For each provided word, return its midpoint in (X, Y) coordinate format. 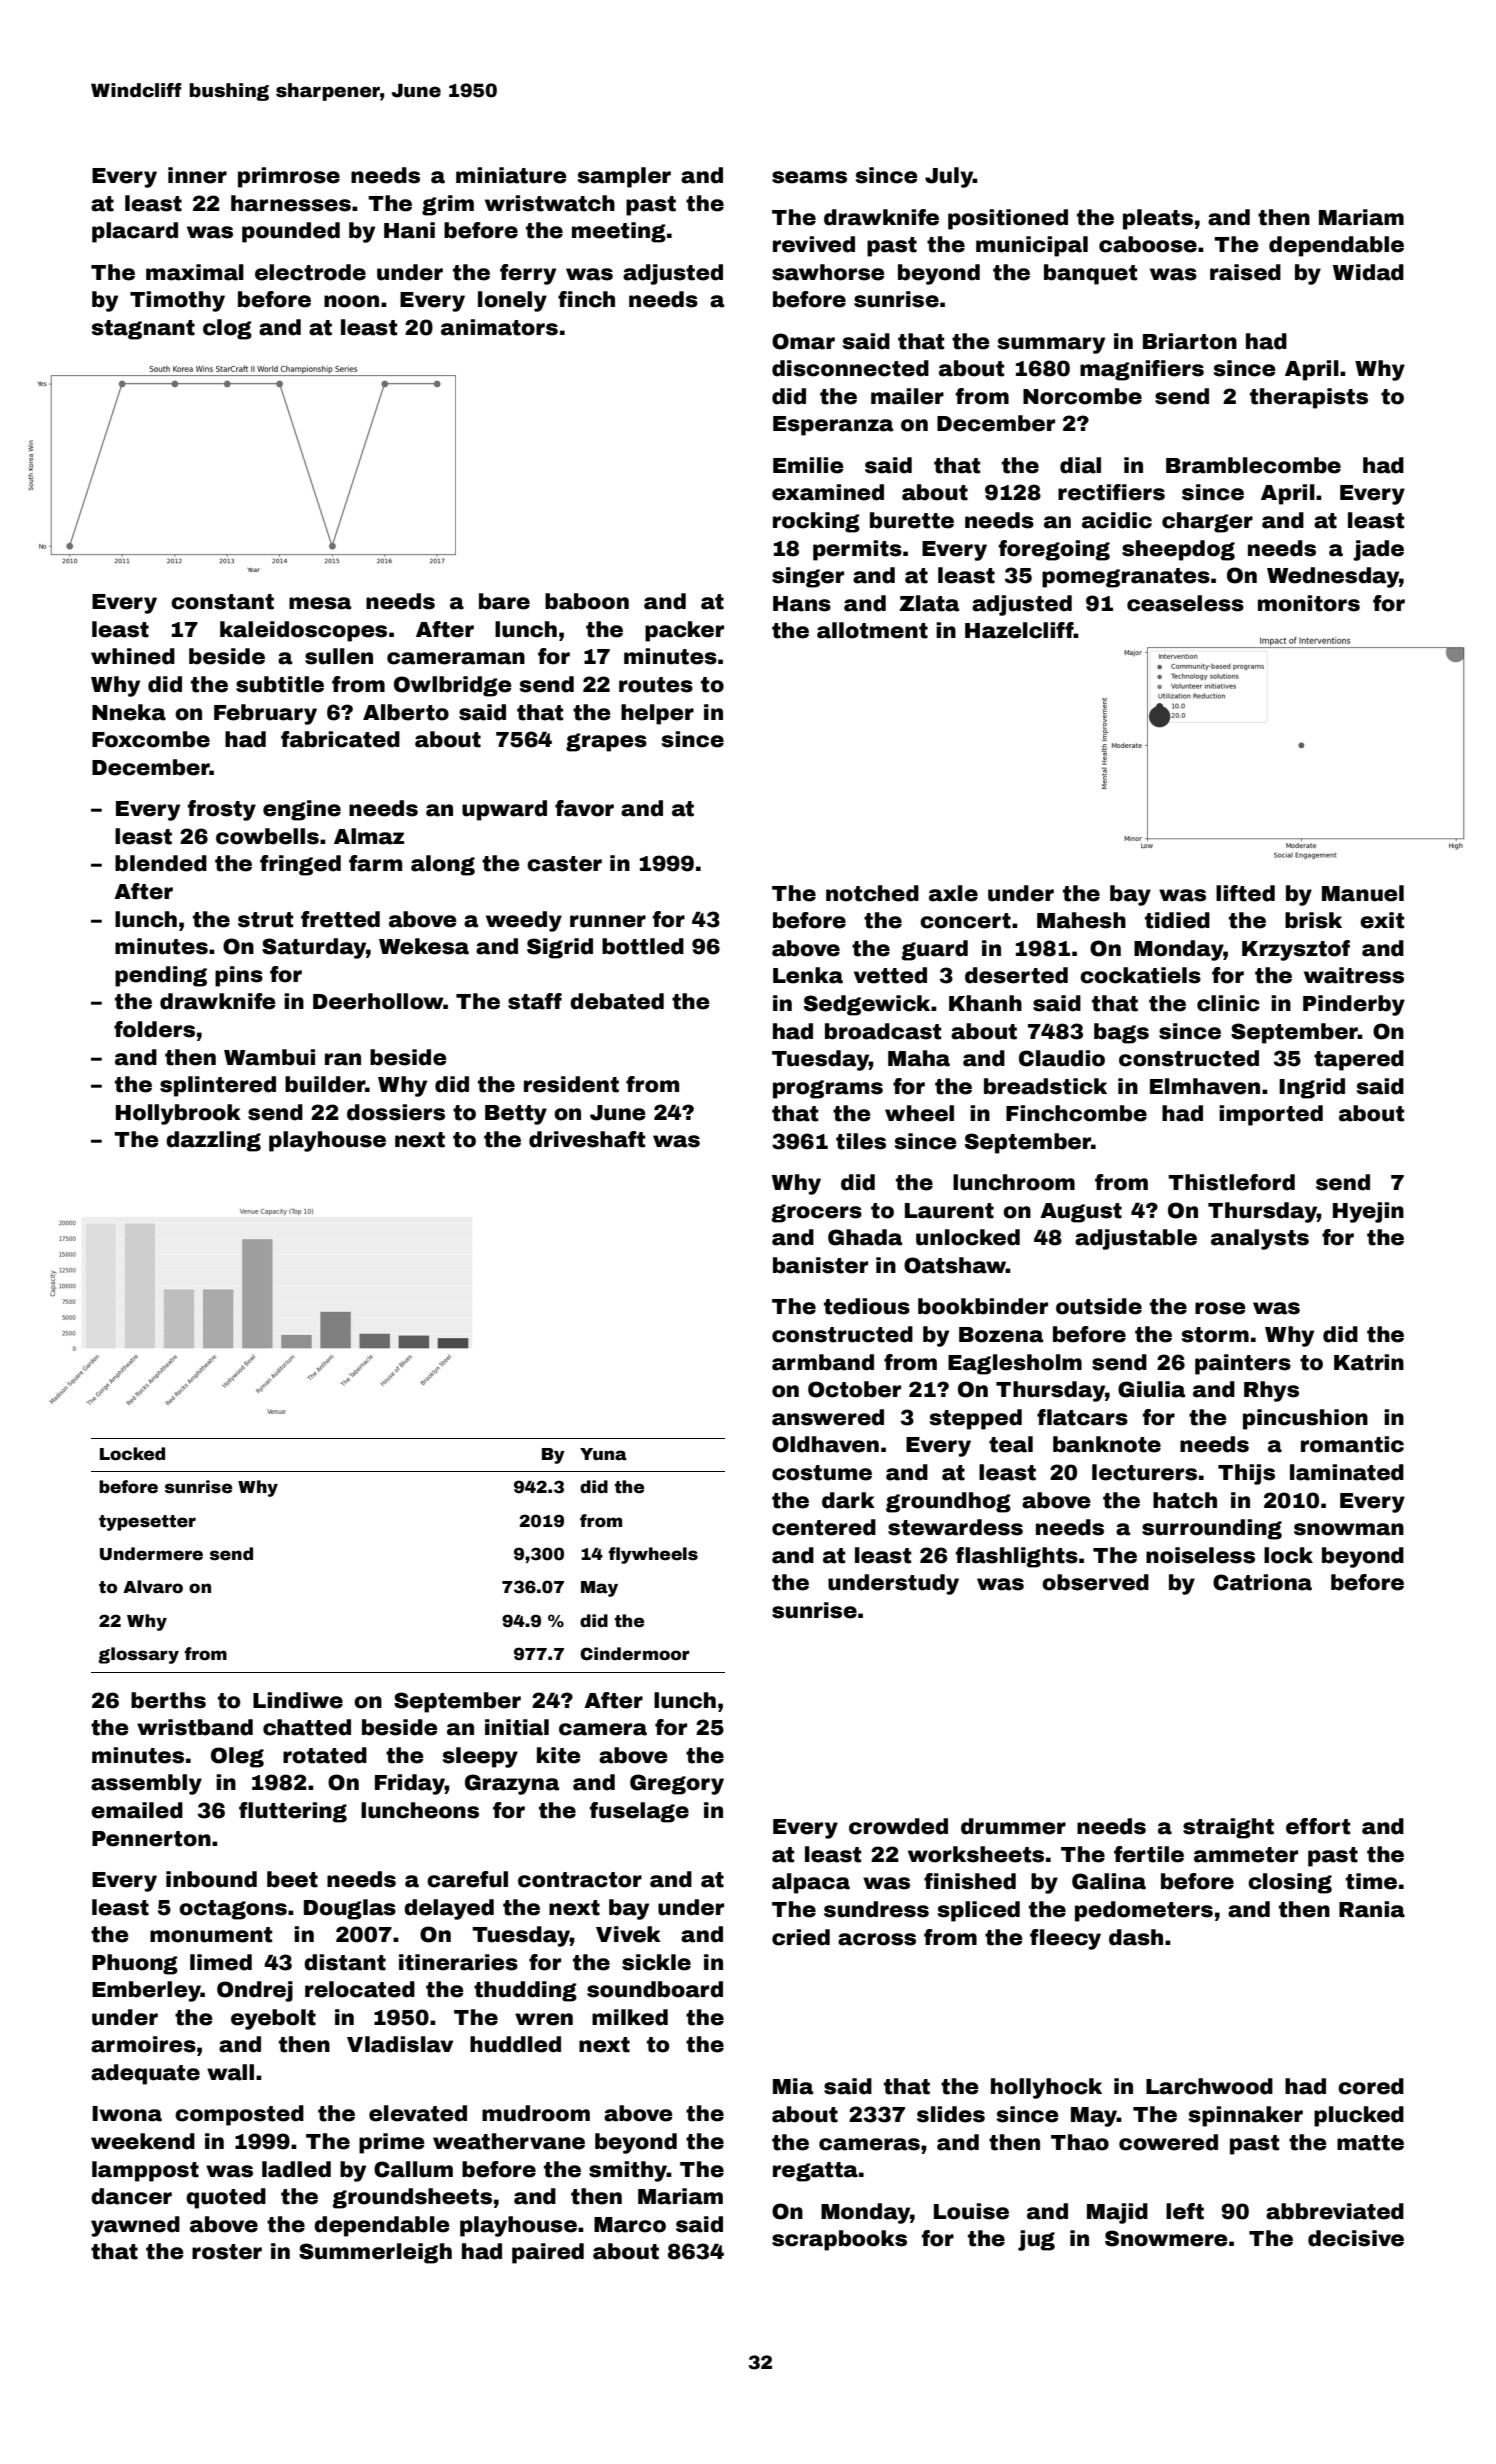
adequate (145, 2074)
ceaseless (1185, 603)
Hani (409, 230)
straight (1228, 1828)
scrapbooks (839, 2240)
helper (657, 714)
